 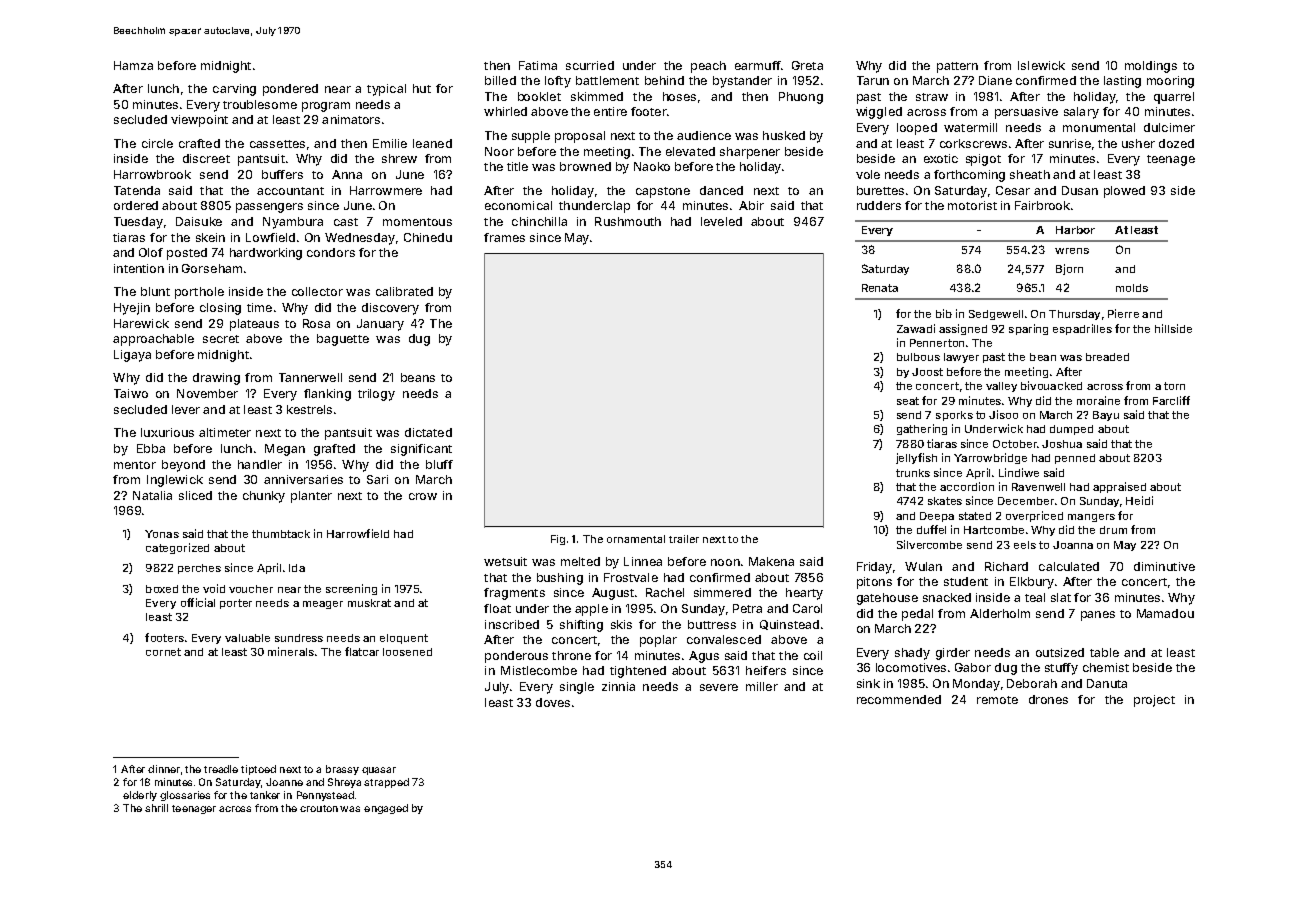 I want to click on wrens, so click(x=1072, y=251).
